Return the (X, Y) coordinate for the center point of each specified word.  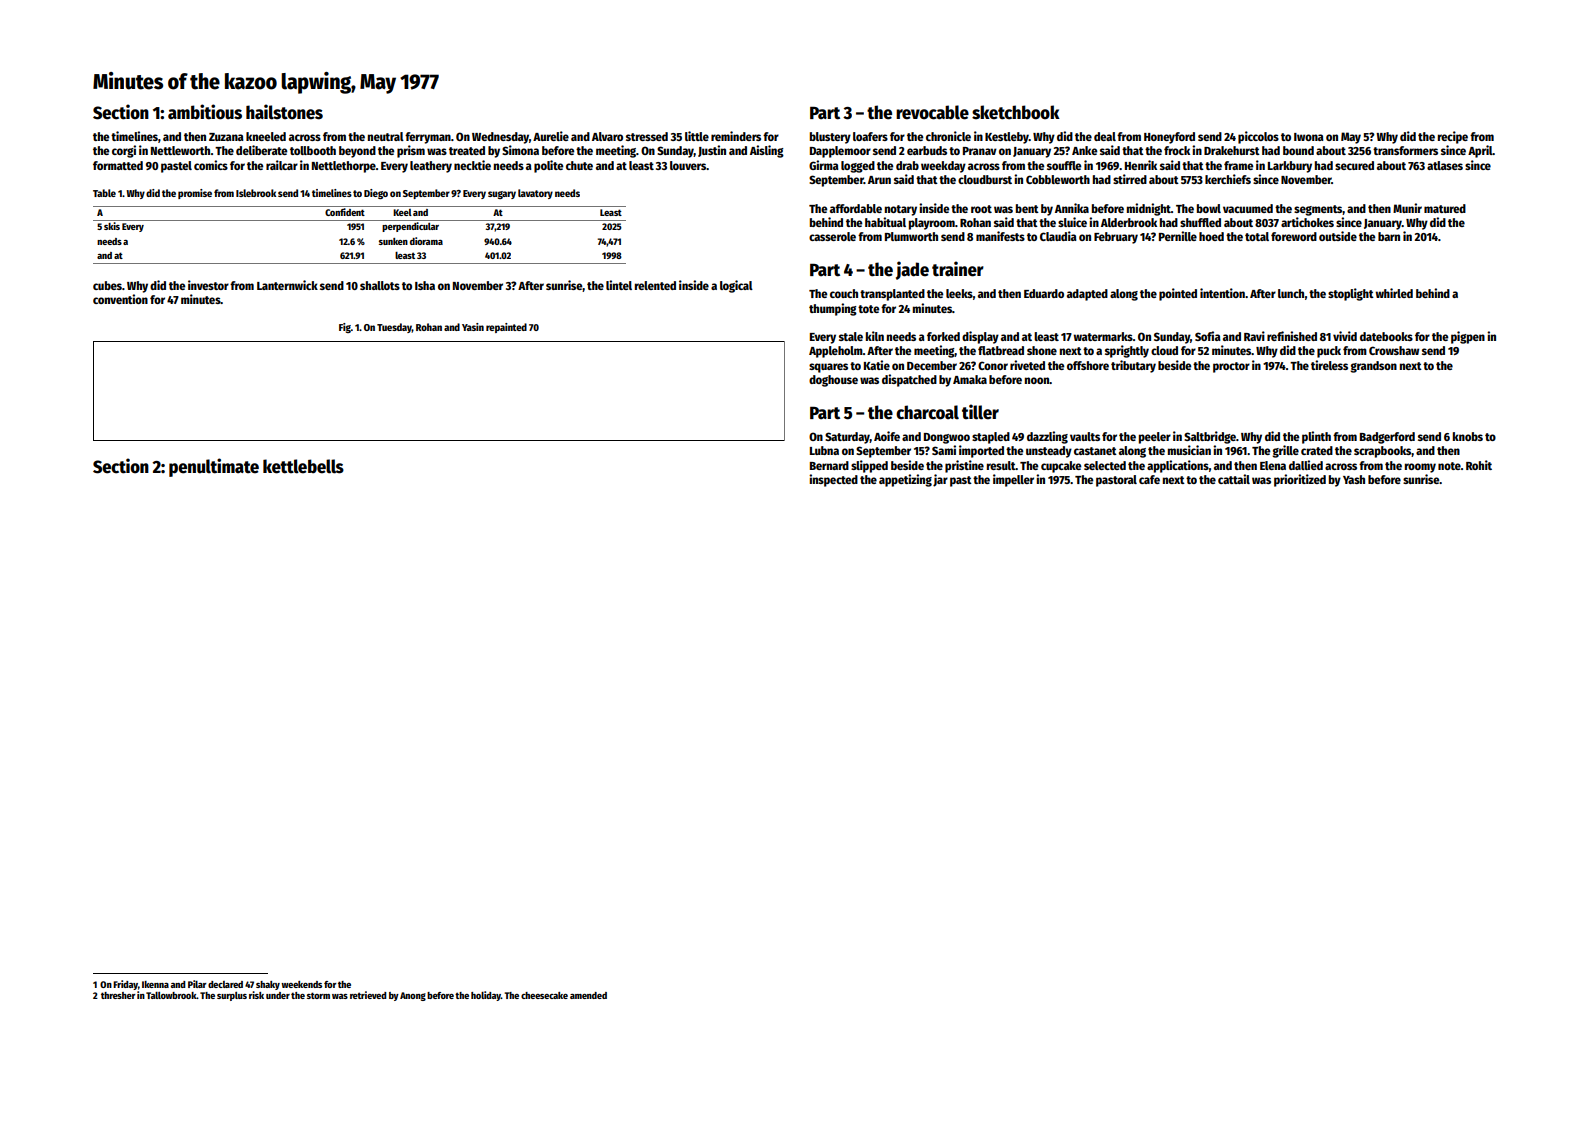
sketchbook (1016, 112)
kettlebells (303, 466)
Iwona (1308, 137)
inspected (833, 480)
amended (588, 995)
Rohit (1479, 465)
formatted (118, 165)
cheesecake (544, 995)
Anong (413, 996)
